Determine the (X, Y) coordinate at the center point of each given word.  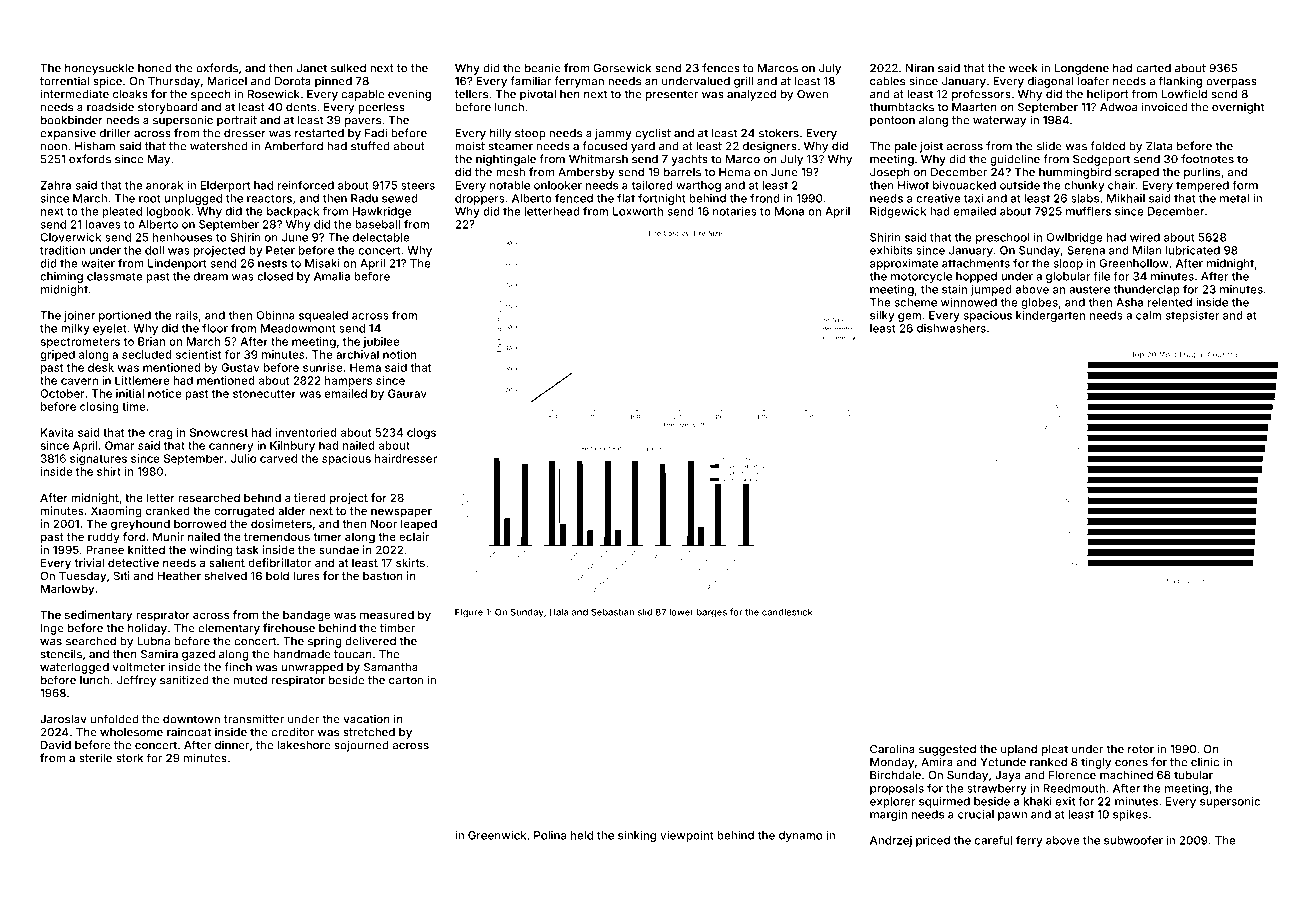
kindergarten (1050, 316)
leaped (419, 524)
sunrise (322, 367)
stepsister (1192, 316)
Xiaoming (116, 512)
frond (765, 198)
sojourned (361, 746)
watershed (219, 146)
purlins (1202, 173)
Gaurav (407, 393)
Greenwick (497, 835)
